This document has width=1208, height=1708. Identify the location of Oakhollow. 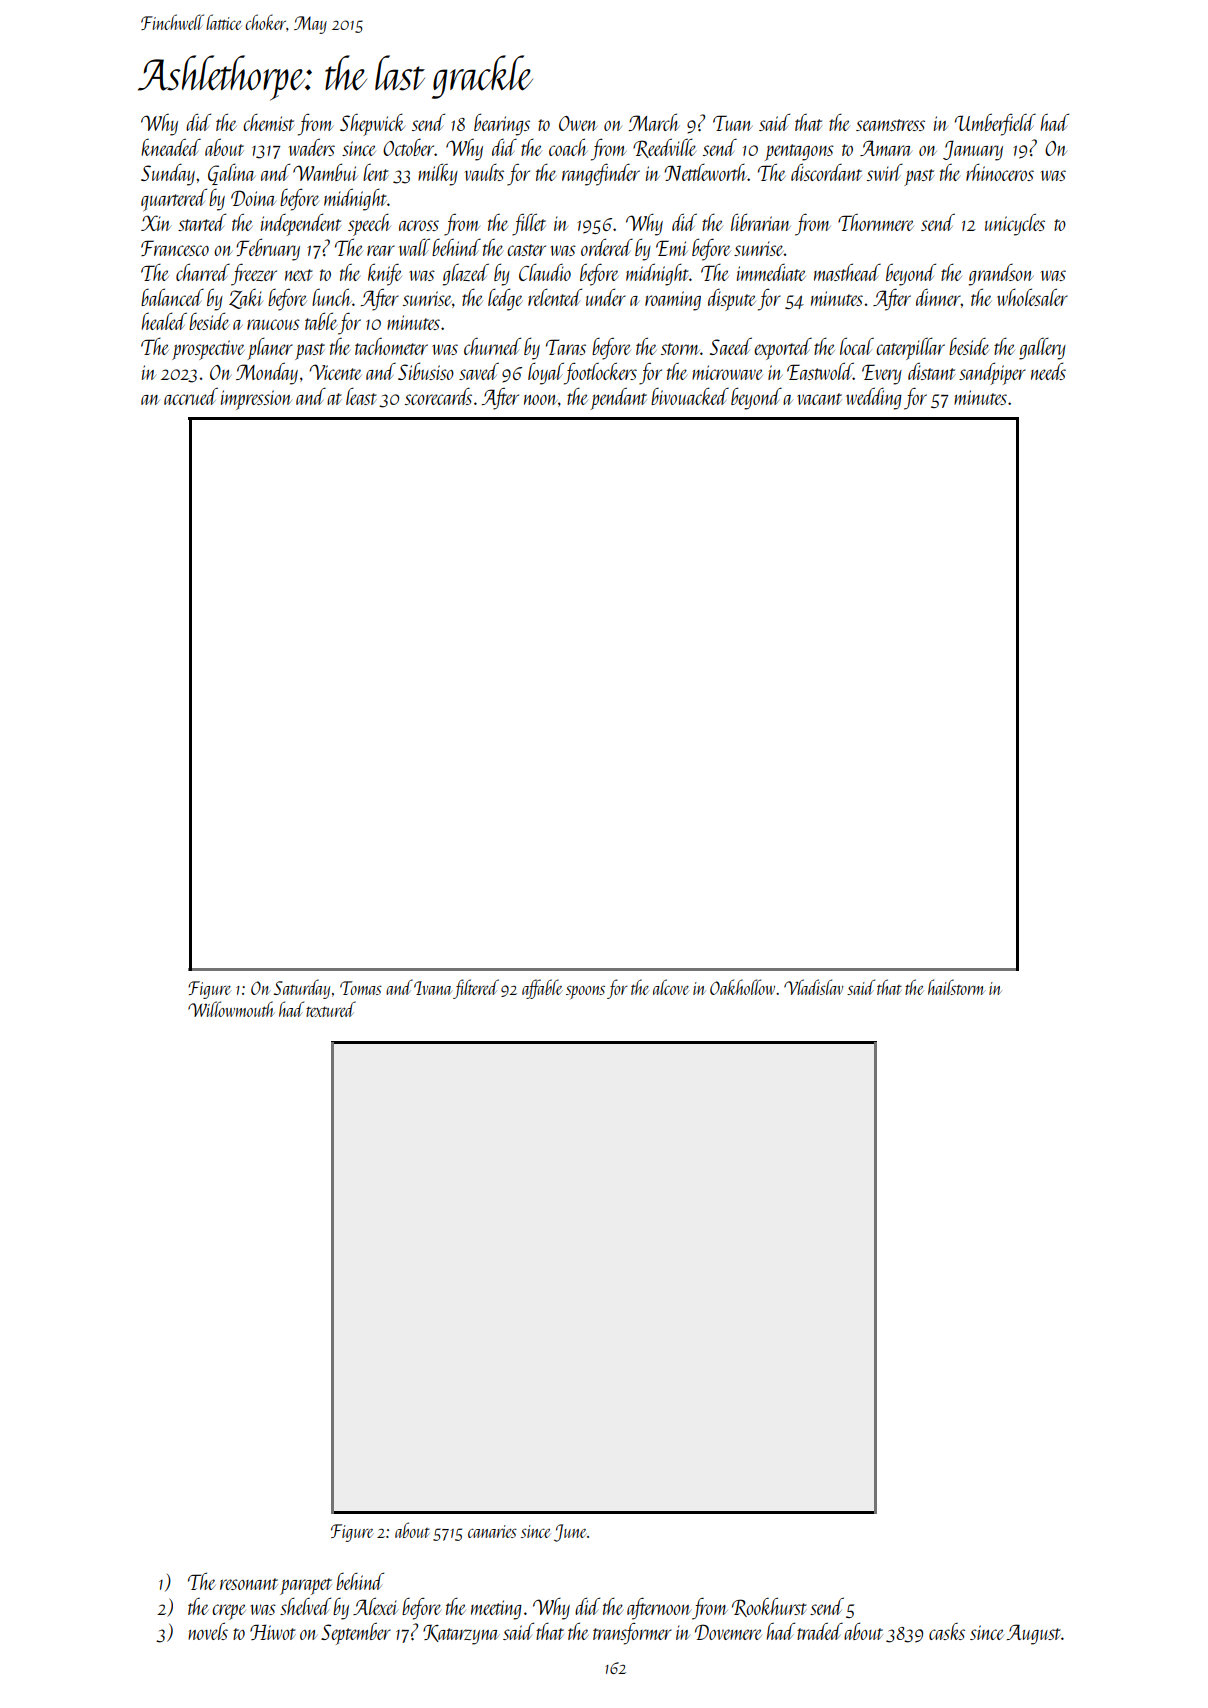
(742, 987).
